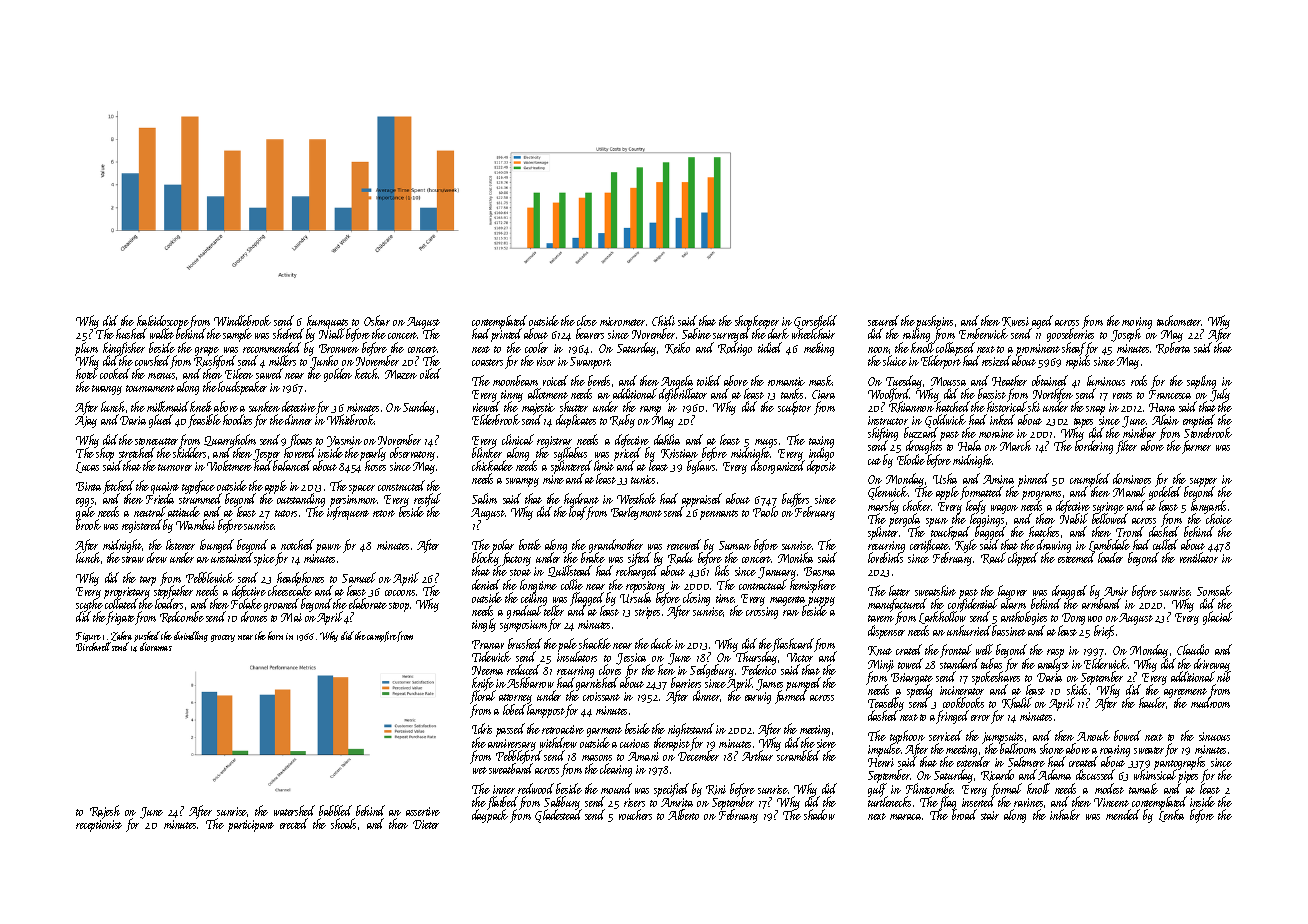 The width and height of the document is (1308, 924). What do you see at coordinates (163, 322) in the document?
I see `kaleidoscope` at bounding box center [163, 322].
